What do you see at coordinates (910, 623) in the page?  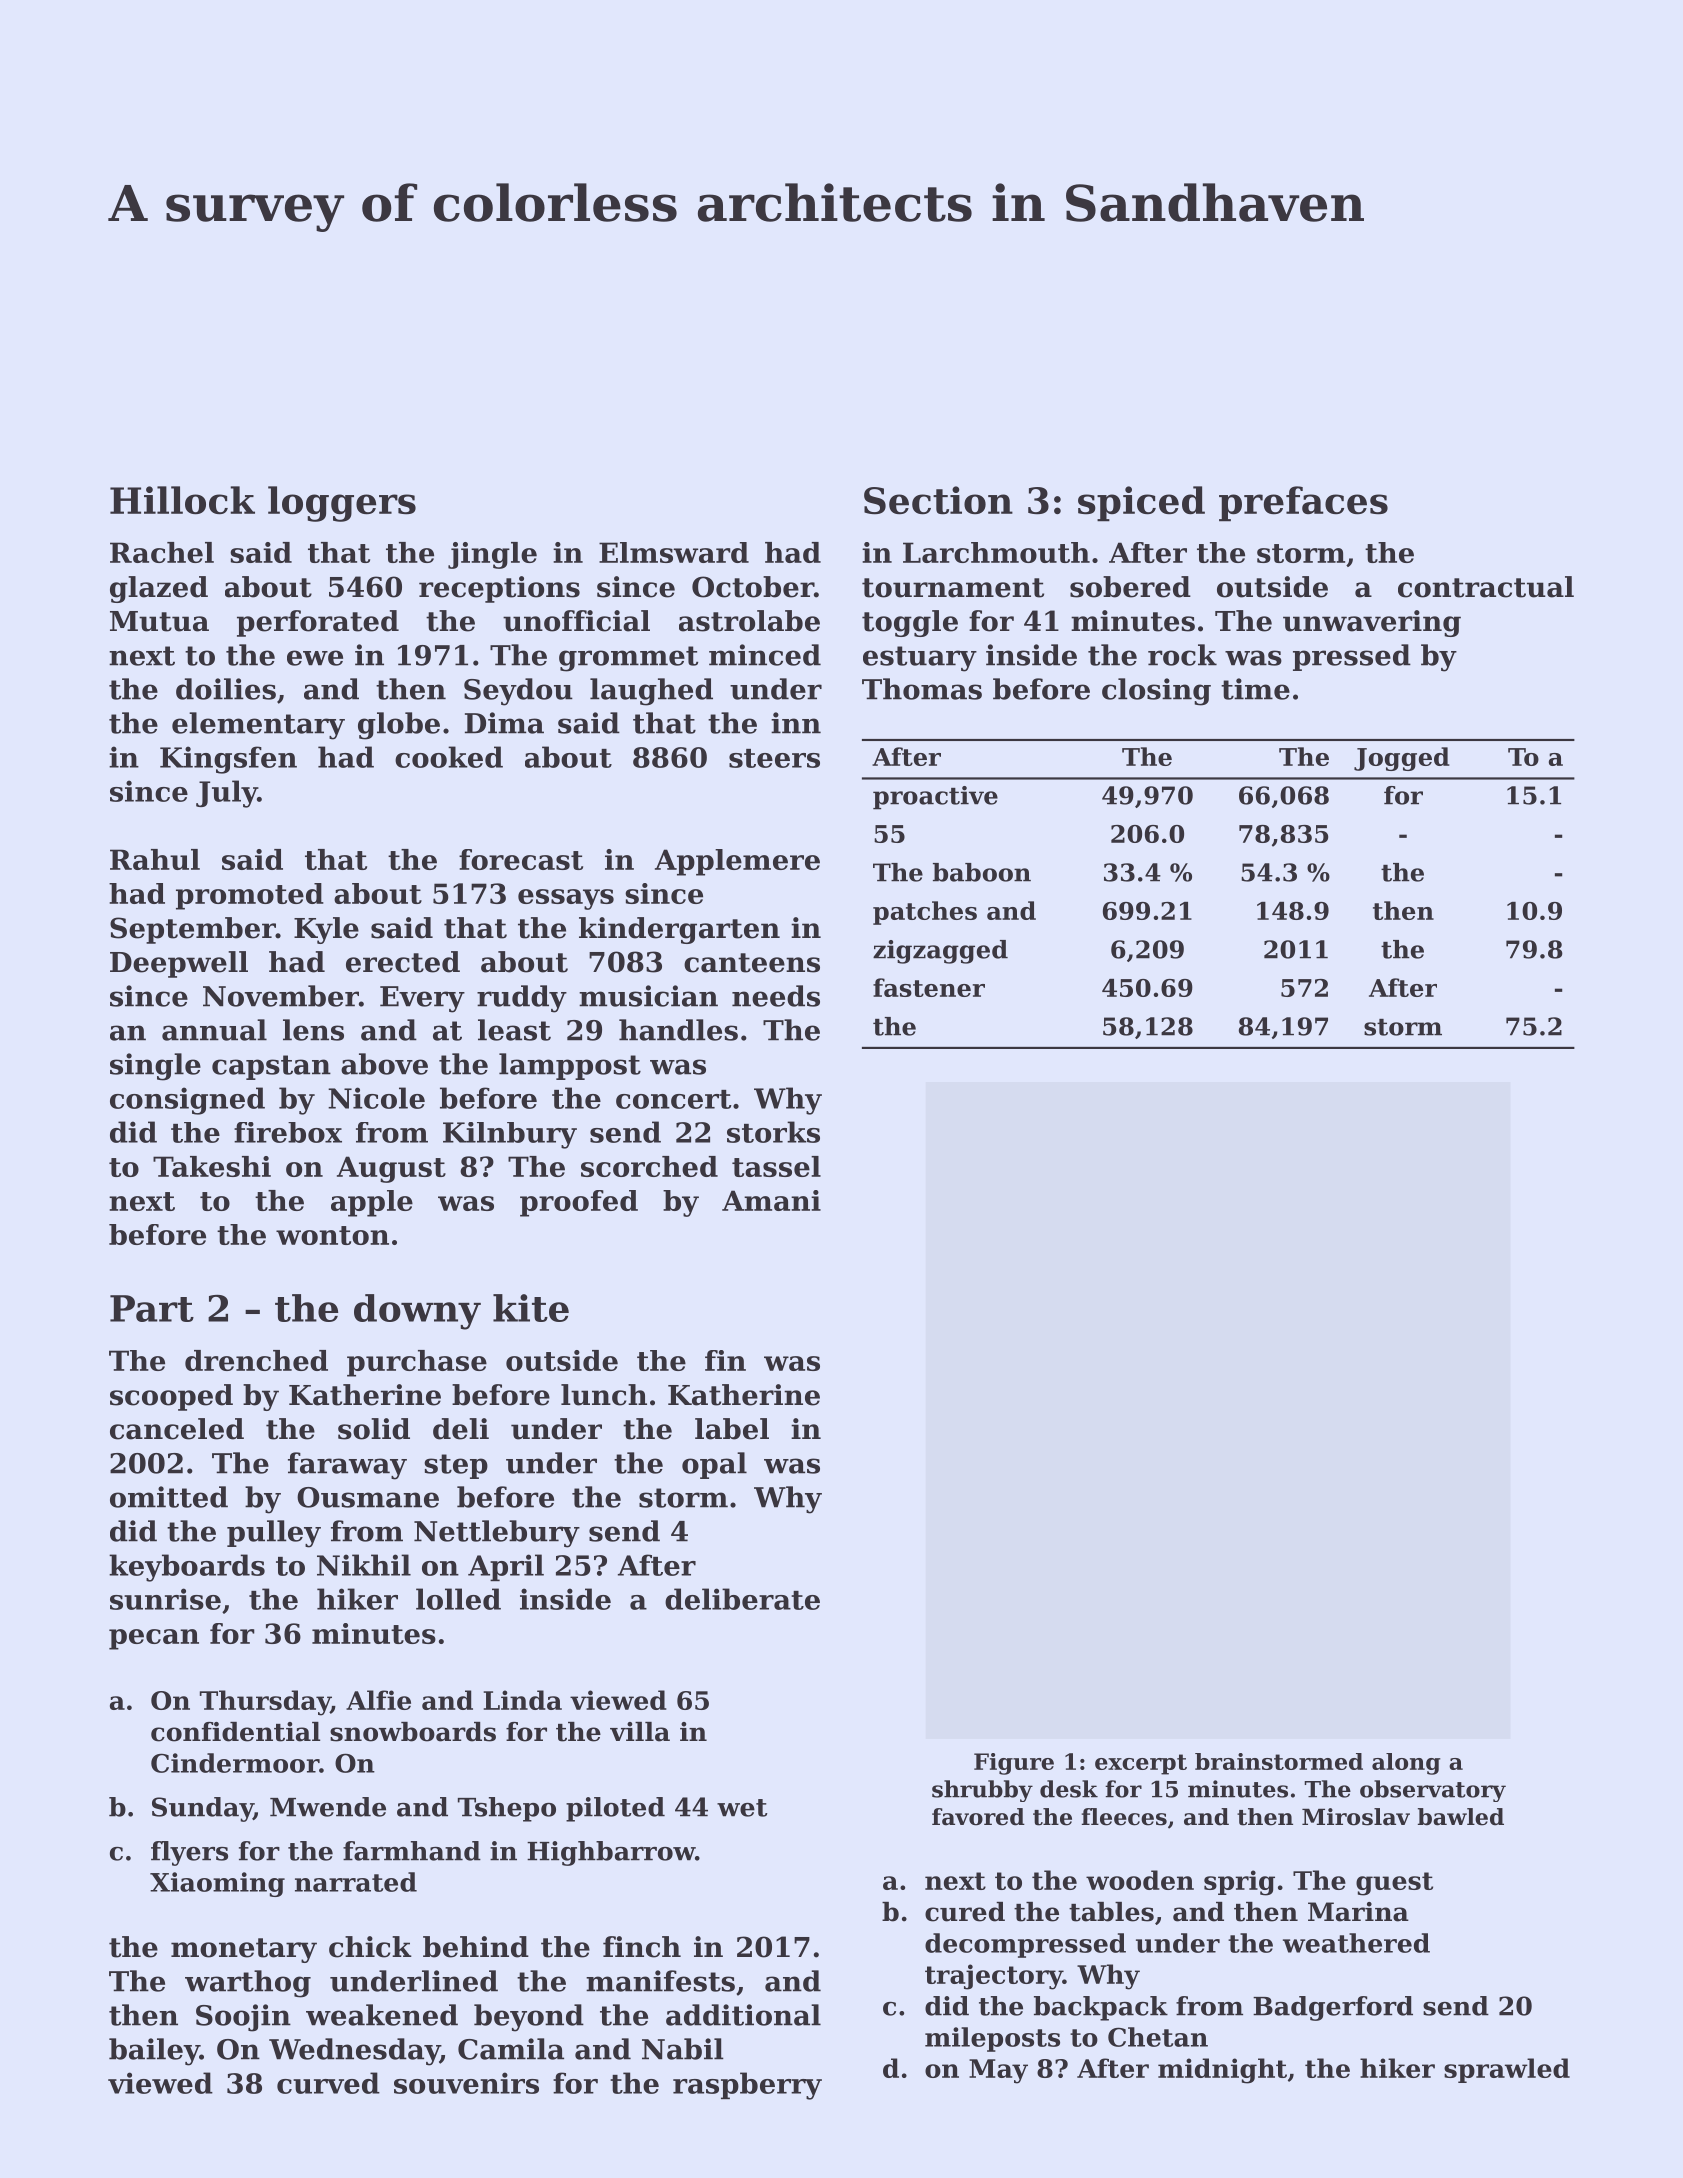 I see `toggle` at bounding box center [910, 623].
